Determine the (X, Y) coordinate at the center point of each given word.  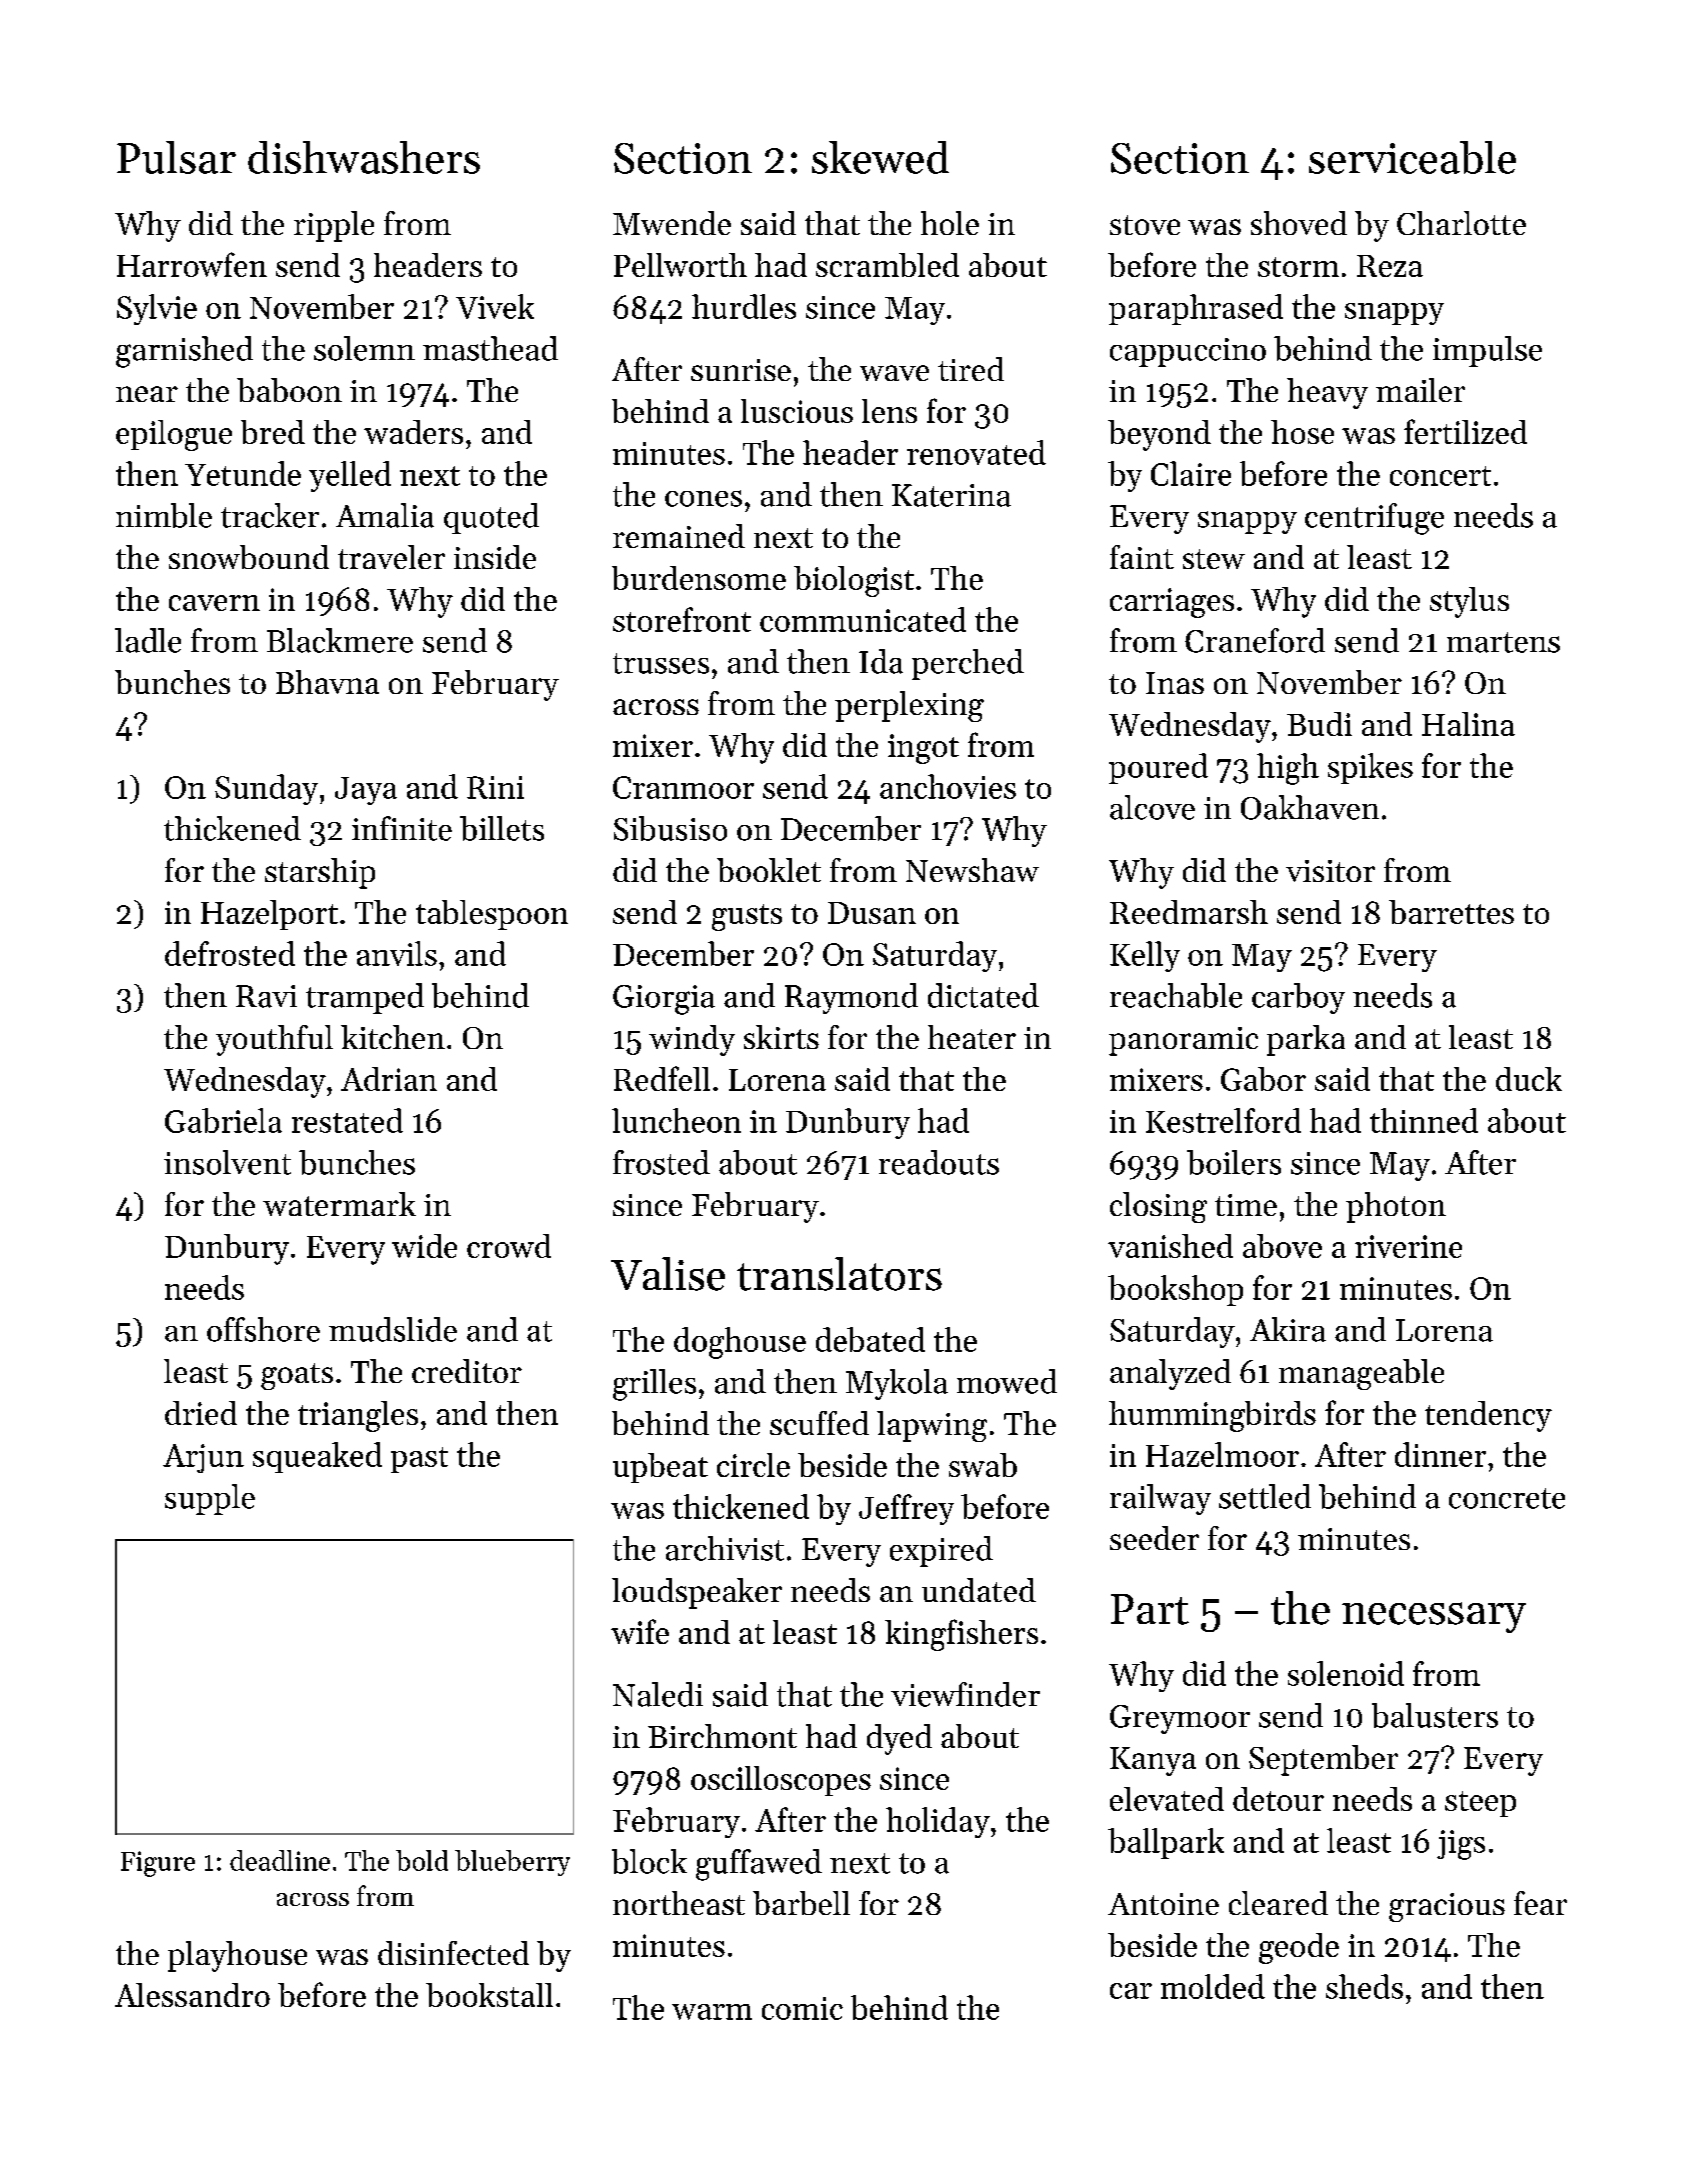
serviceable (1412, 157)
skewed (880, 157)
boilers (1234, 1162)
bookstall (489, 1995)
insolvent (227, 1162)
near (147, 394)
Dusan (872, 913)
